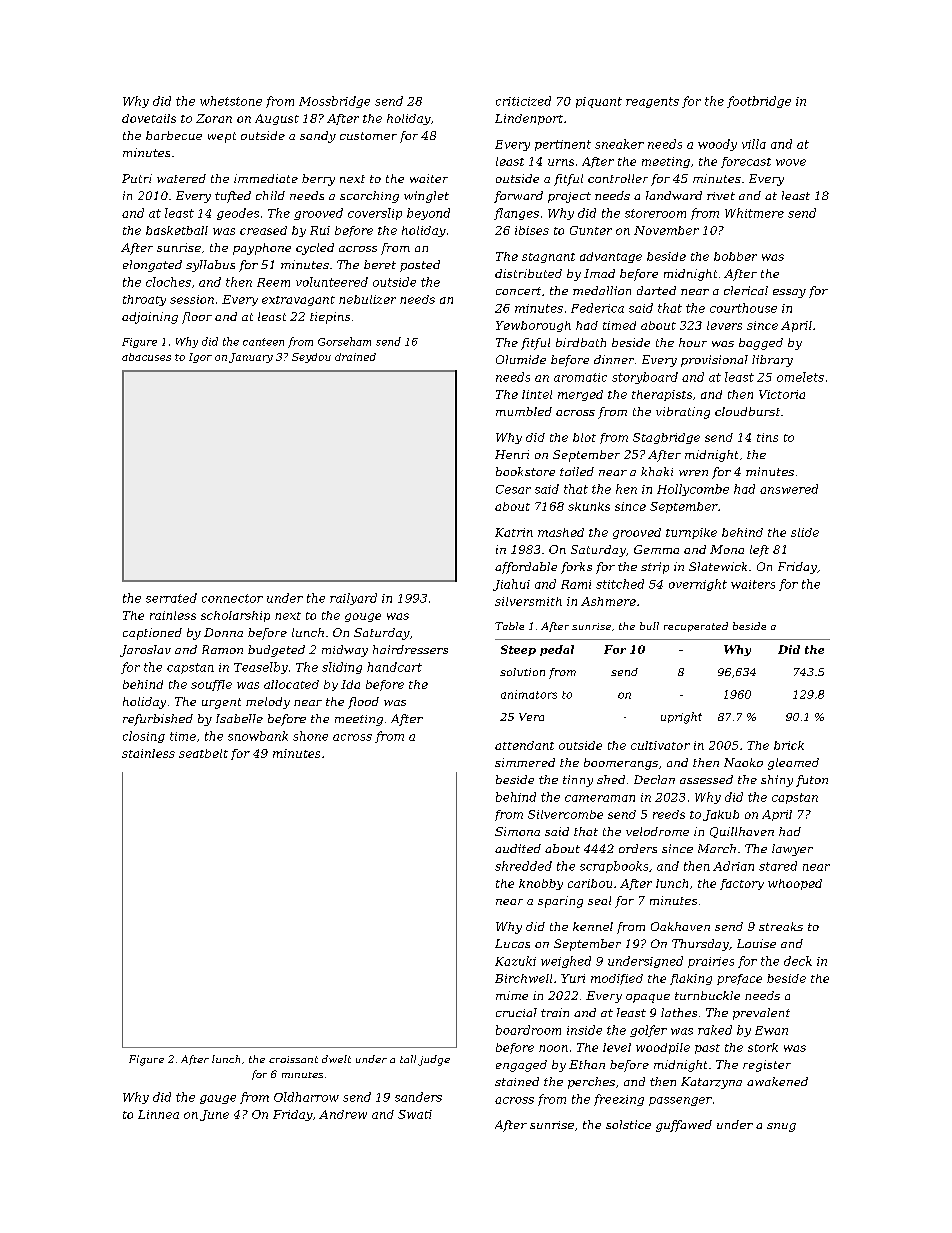  What do you see at coordinates (277, 119) in the screenshot?
I see `August` at bounding box center [277, 119].
